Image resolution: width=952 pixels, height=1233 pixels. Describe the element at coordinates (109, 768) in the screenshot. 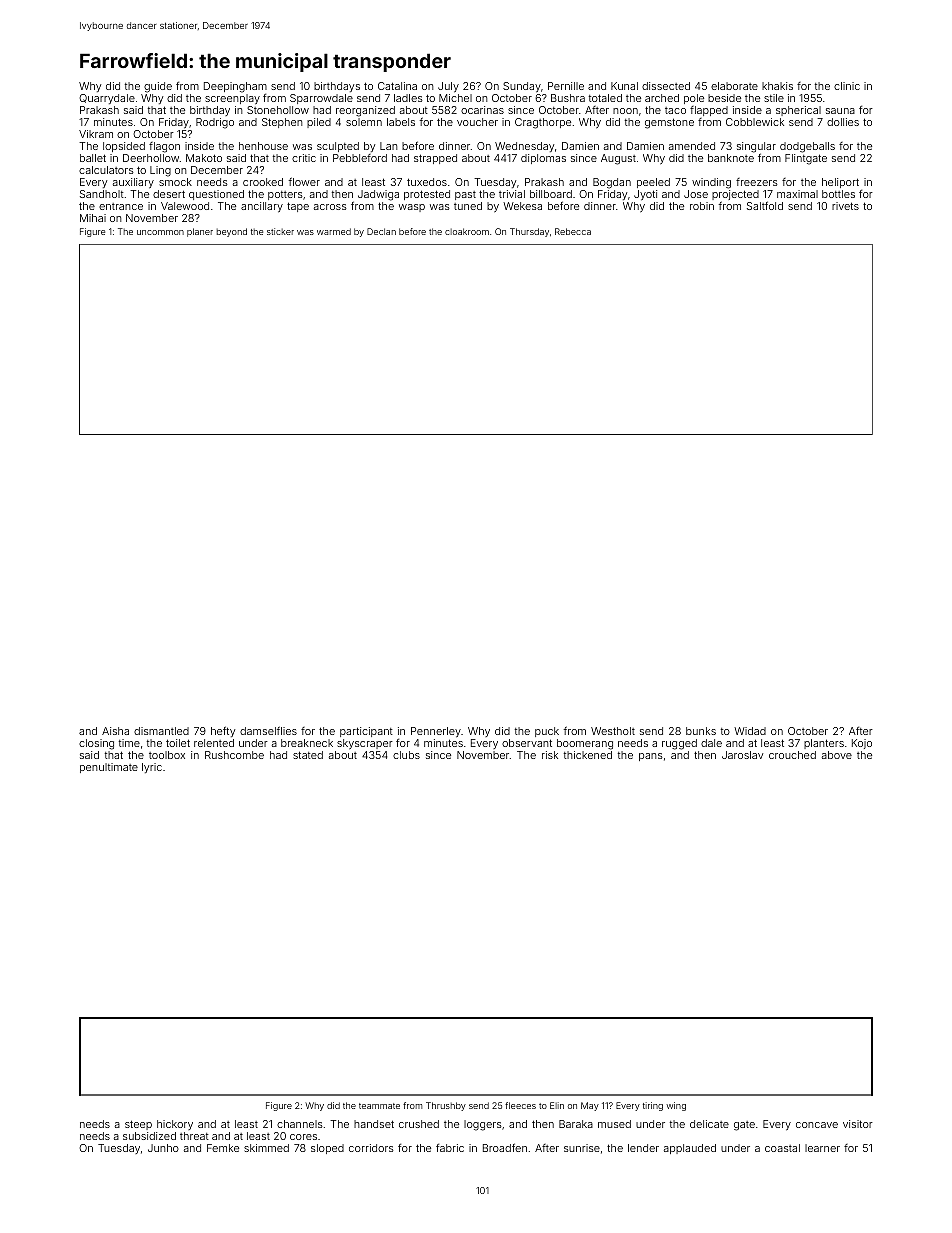

I see `penultimate` at that location.
